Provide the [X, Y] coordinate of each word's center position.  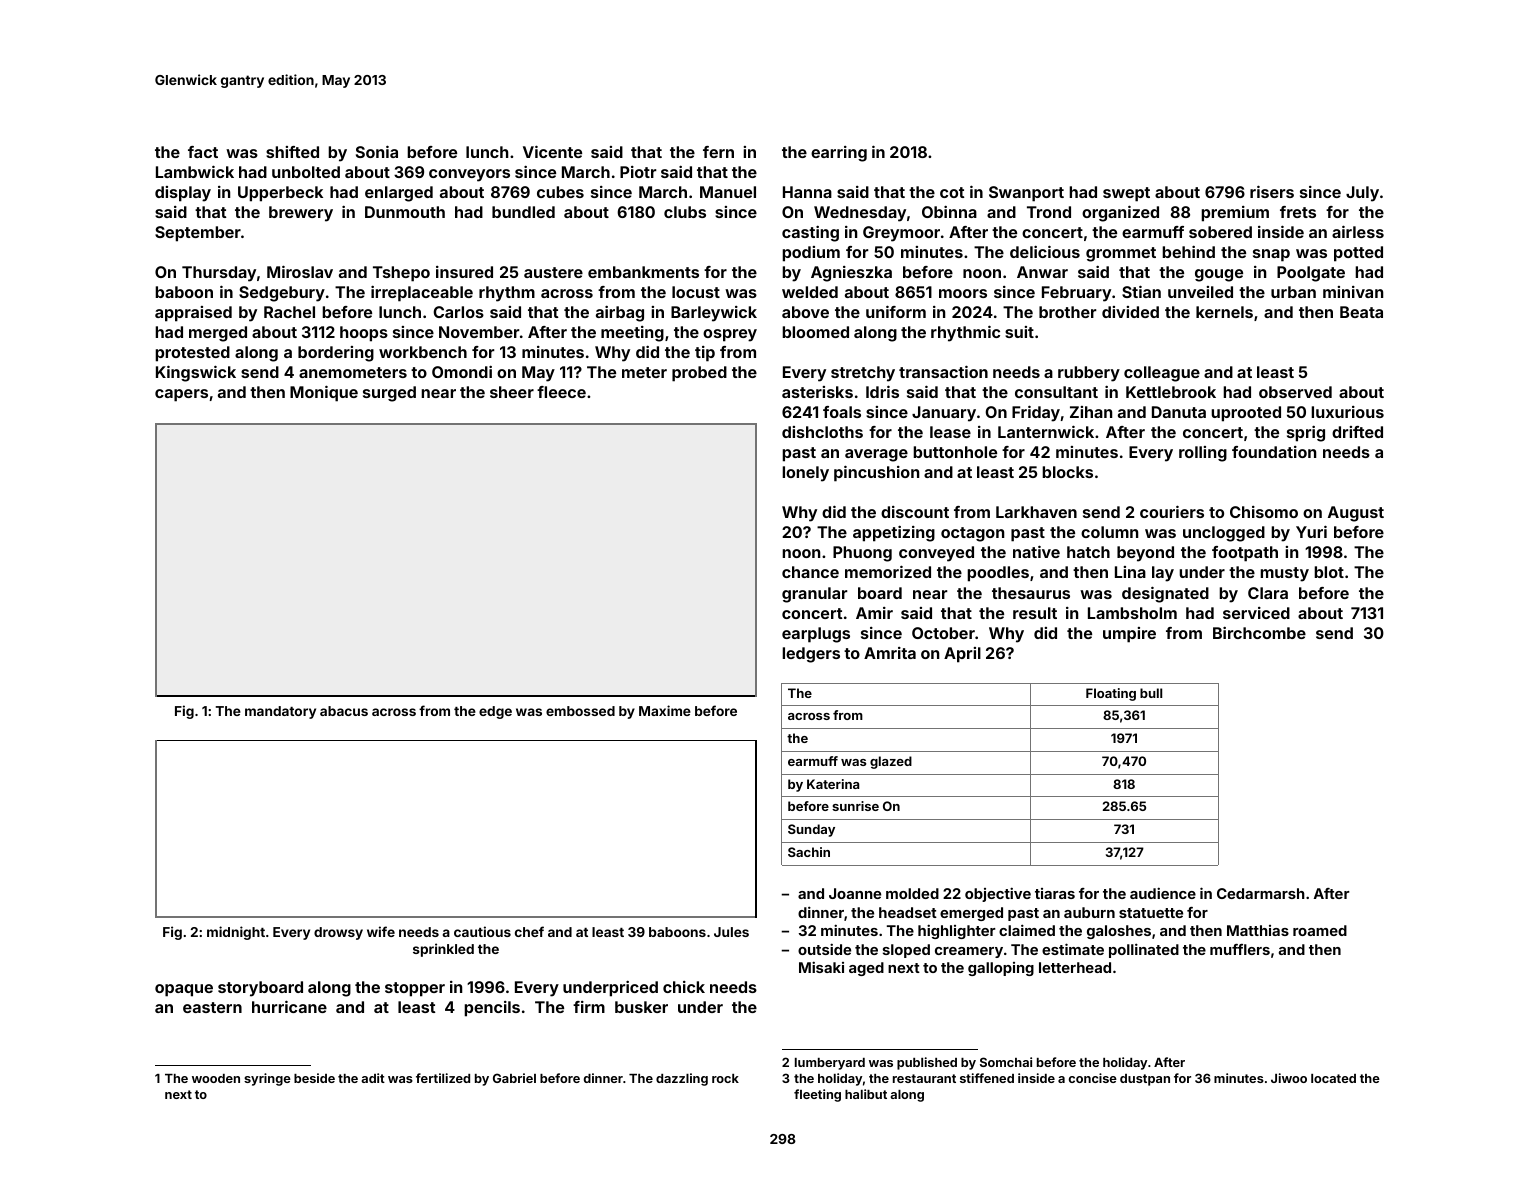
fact [203, 152]
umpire [1129, 635]
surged [389, 394]
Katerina [833, 784]
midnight [236, 933]
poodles [998, 574]
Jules [731, 932]
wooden [216, 1078]
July [1362, 194]
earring [839, 154]
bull [1151, 693]
